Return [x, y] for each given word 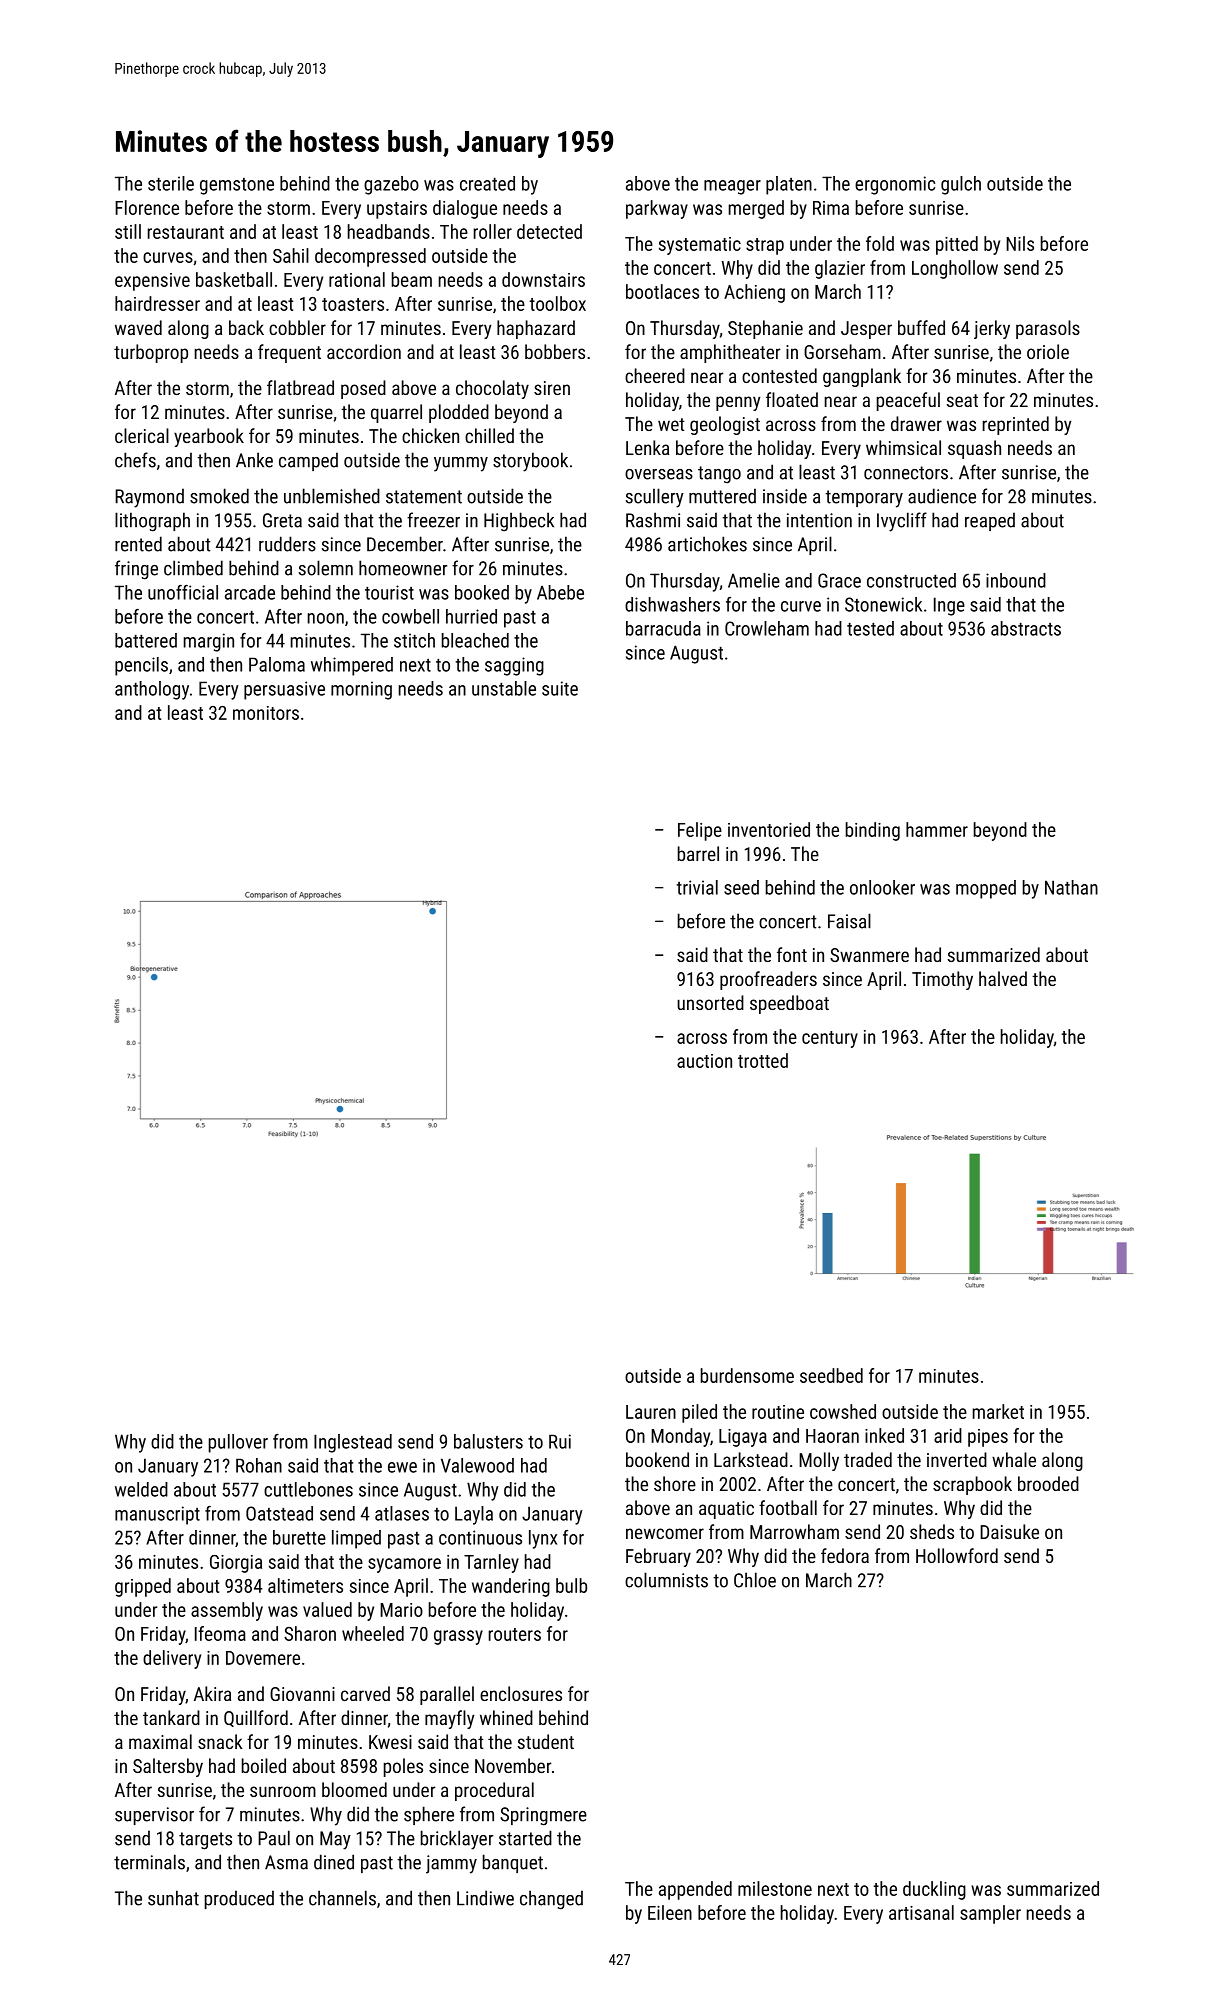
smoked [219, 496]
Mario [401, 1610]
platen [789, 185]
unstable [504, 688]
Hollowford [957, 1555]
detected [549, 231]
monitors [266, 713]
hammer [937, 829]
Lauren [651, 1412]
